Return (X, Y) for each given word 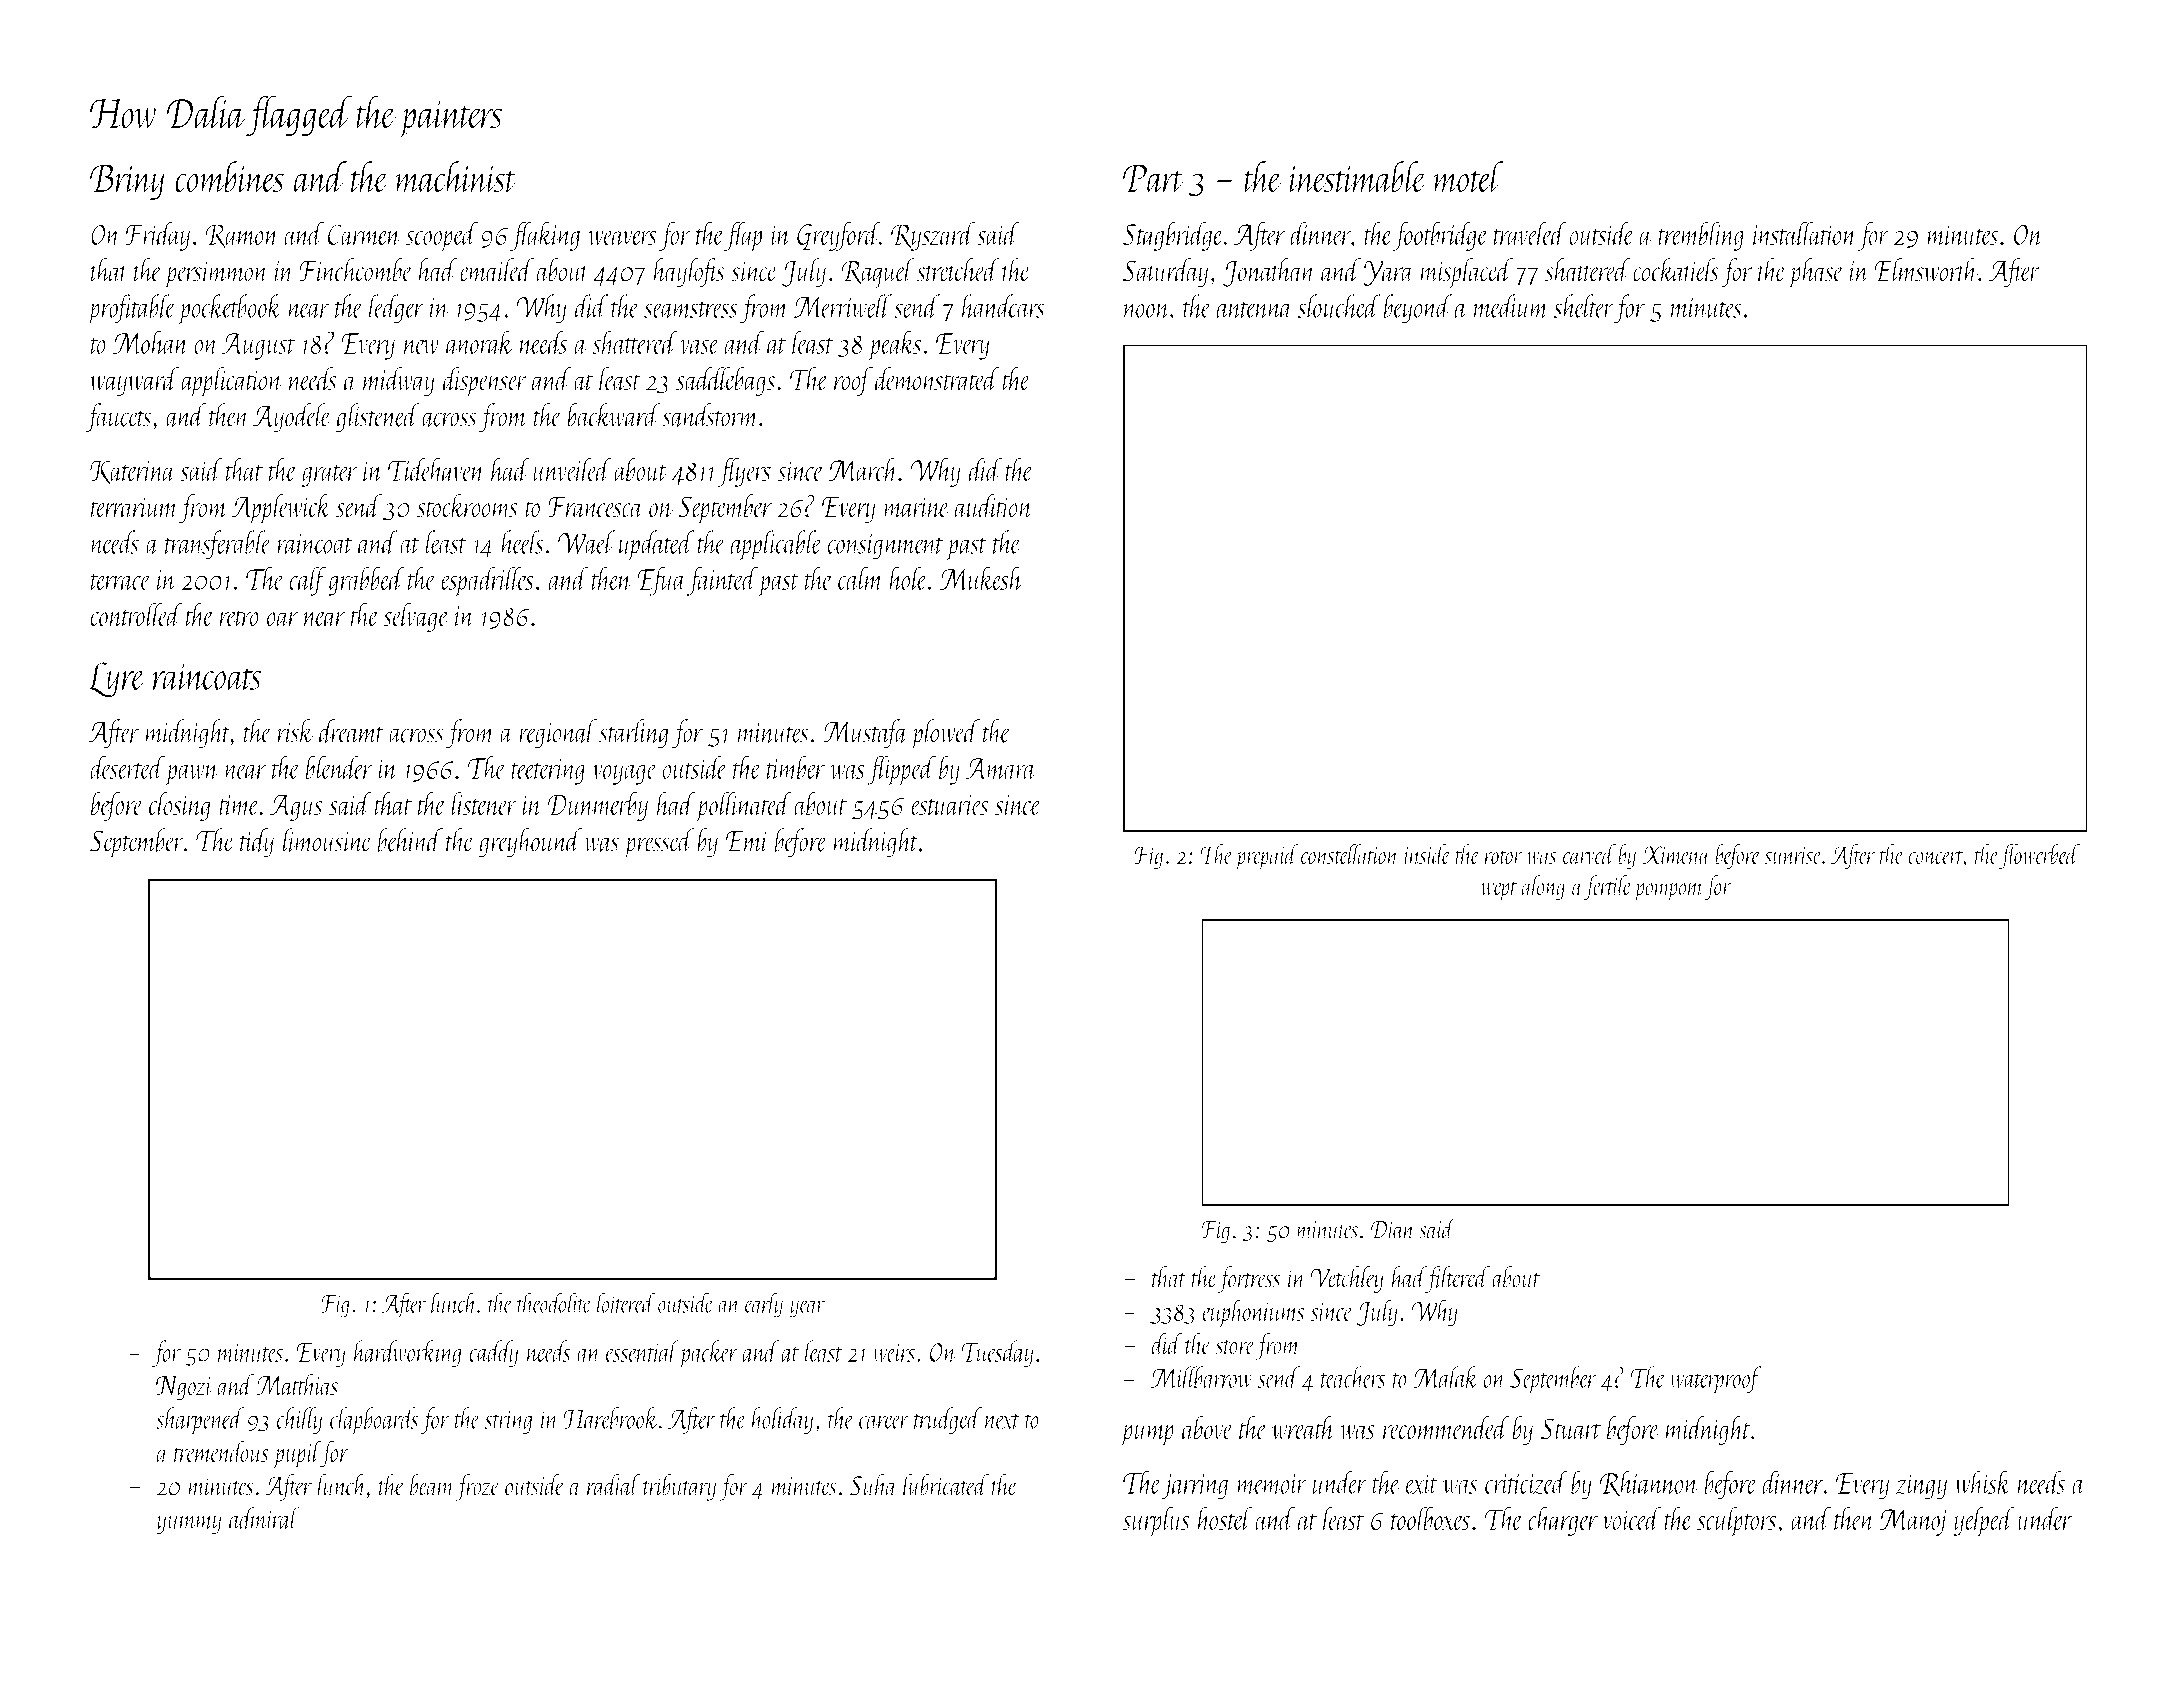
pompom (1668, 892)
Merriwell (842, 306)
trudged (948, 1420)
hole (908, 578)
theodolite (554, 1302)
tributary (680, 1487)
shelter (1583, 306)
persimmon (216, 275)
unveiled (572, 469)
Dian (1393, 1229)
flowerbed (2039, 856)
